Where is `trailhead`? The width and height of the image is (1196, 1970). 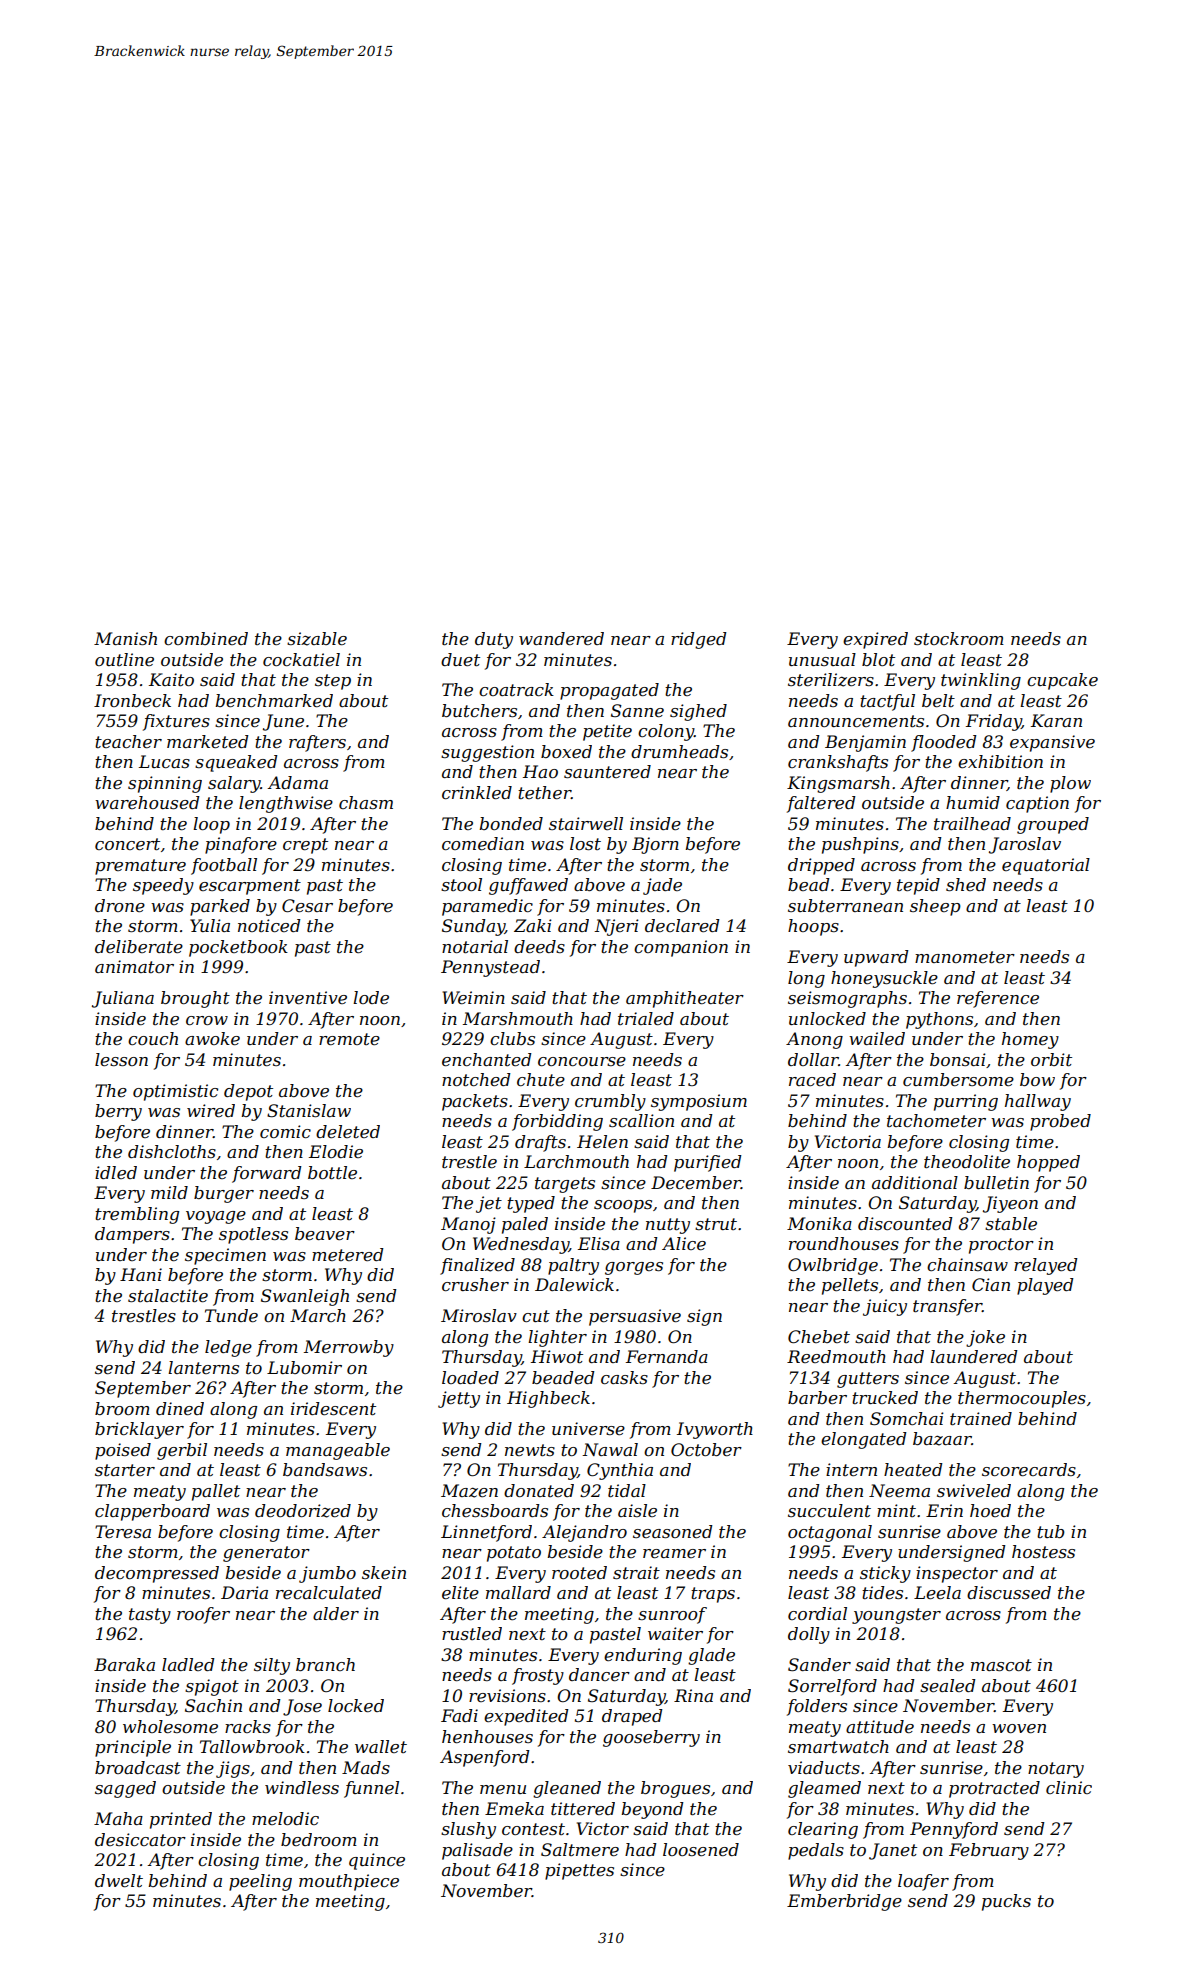 trailhead is located at coordinates (972, 823).
